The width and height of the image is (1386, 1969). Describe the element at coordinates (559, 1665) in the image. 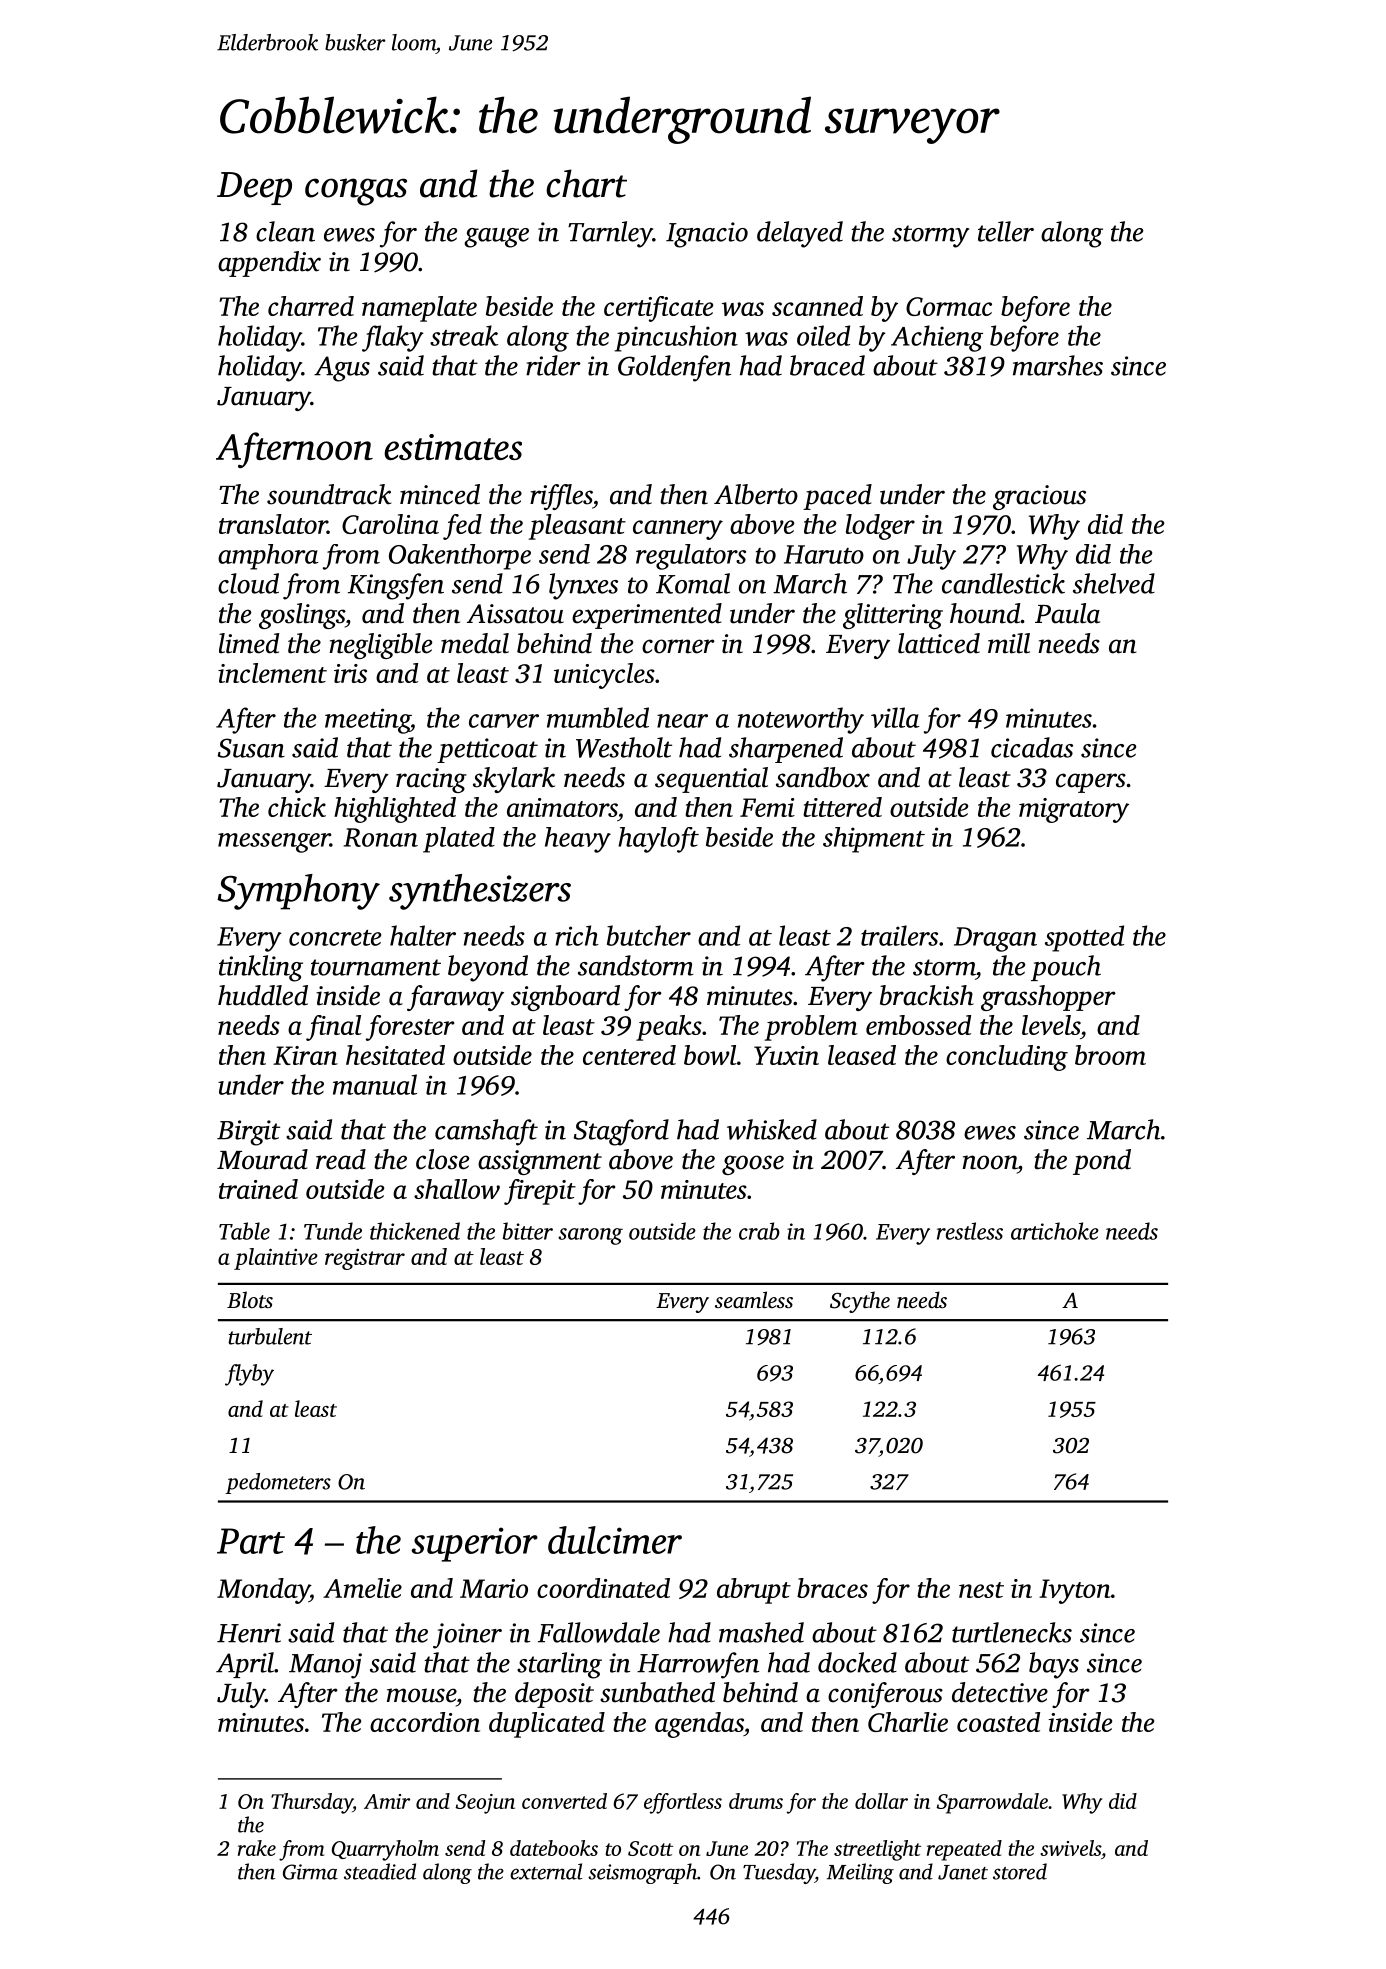

I see `starling` at that location.
